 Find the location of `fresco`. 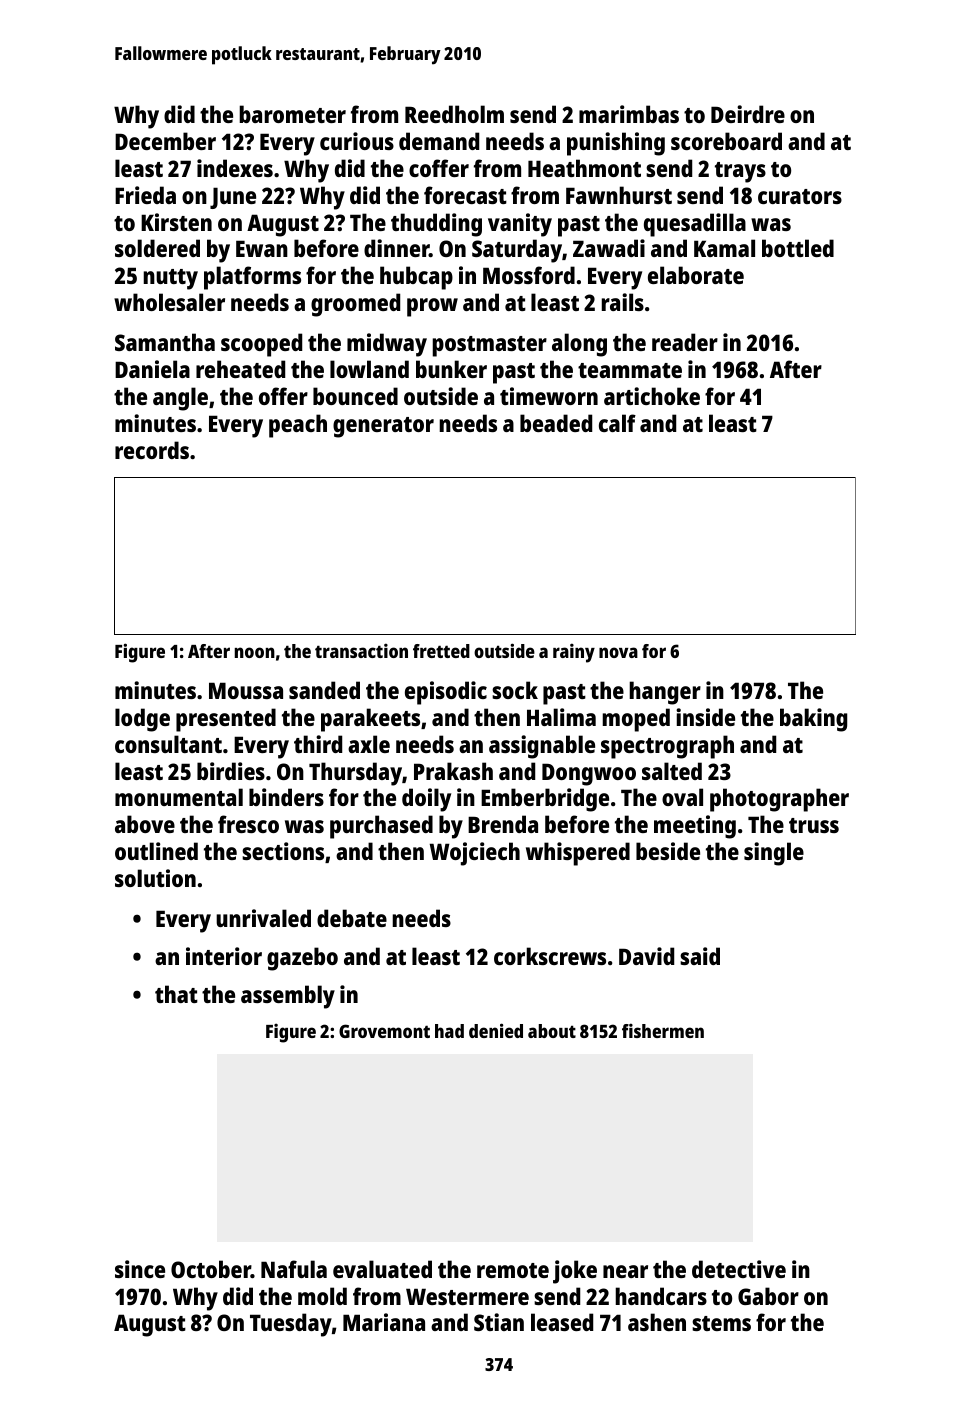

fresco is located at coordinates (248, 824).
